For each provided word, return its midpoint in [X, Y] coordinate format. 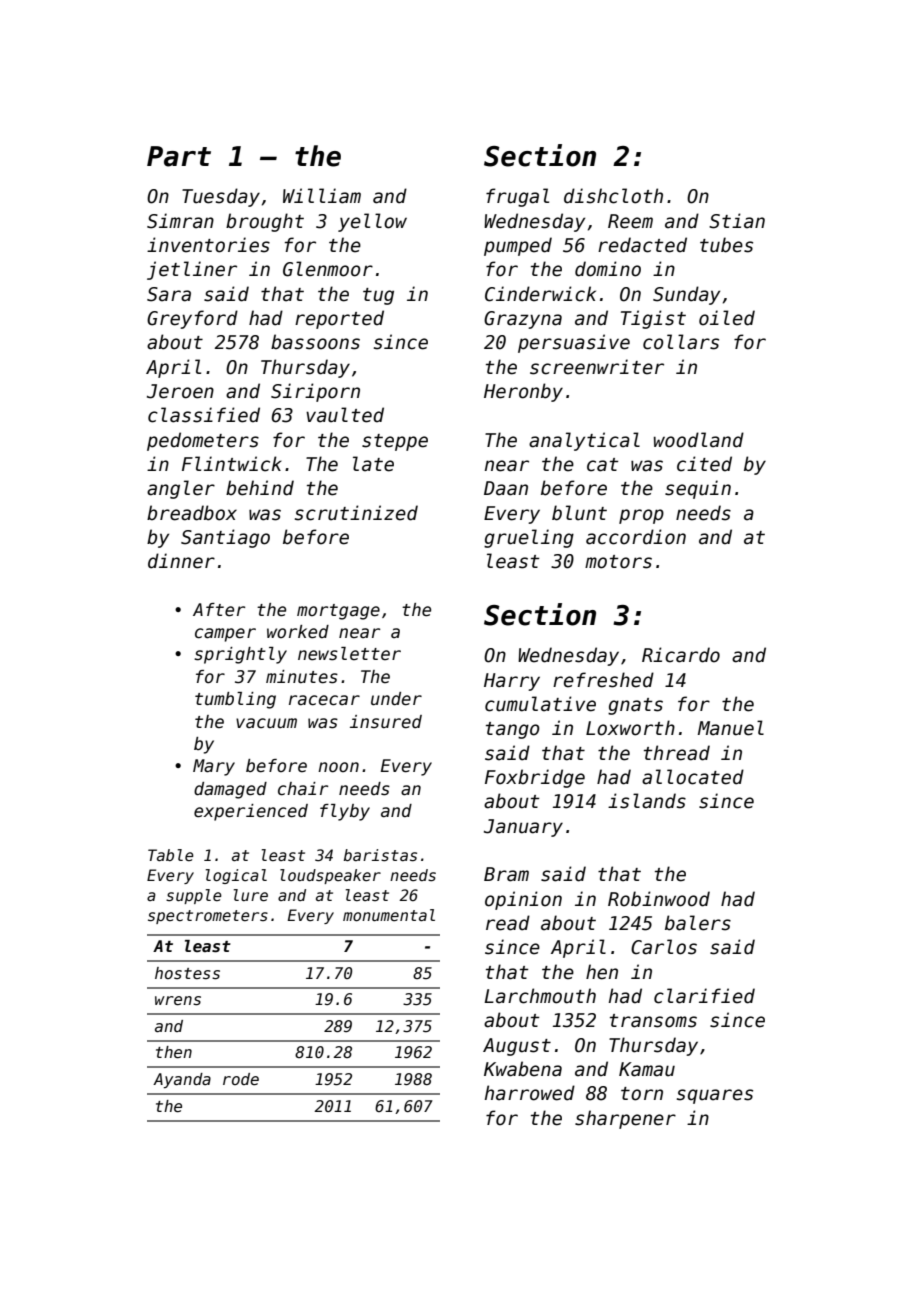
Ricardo [681, 655]
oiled [727, 318]
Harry [512, 682]
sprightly [240, 655]
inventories [208, 245]
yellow [372, 222]
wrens [178, 1001]
